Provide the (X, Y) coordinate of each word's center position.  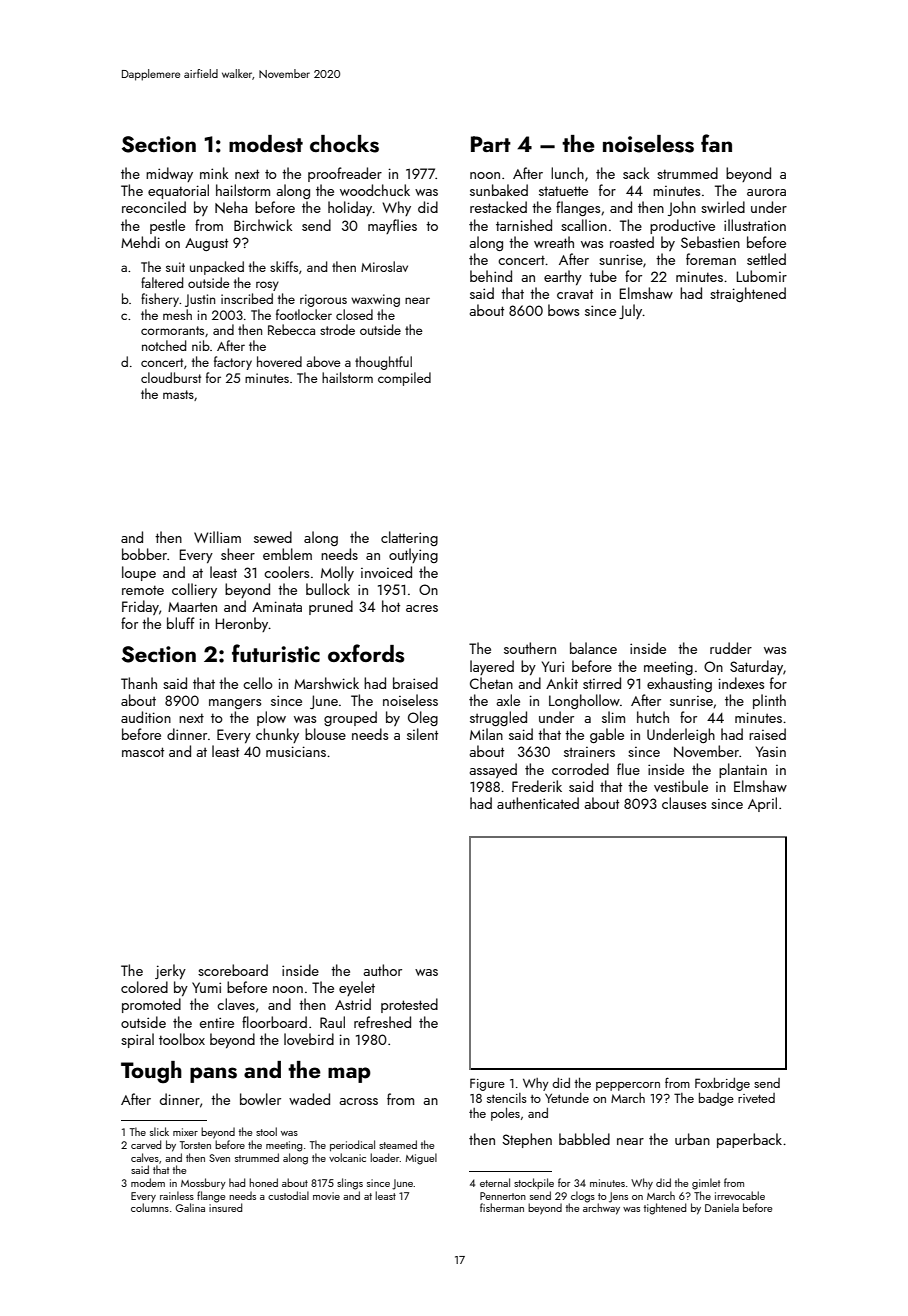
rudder (731, 648)
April (762, 804)
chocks (344, 144)
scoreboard (233, 970)
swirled (723, 207)
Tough (151, 1072)
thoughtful (383, 363)
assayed (493, 770)
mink (214, 173)
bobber (144, 554)
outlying (413, 555)
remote (143, 590)
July (631, 311)
